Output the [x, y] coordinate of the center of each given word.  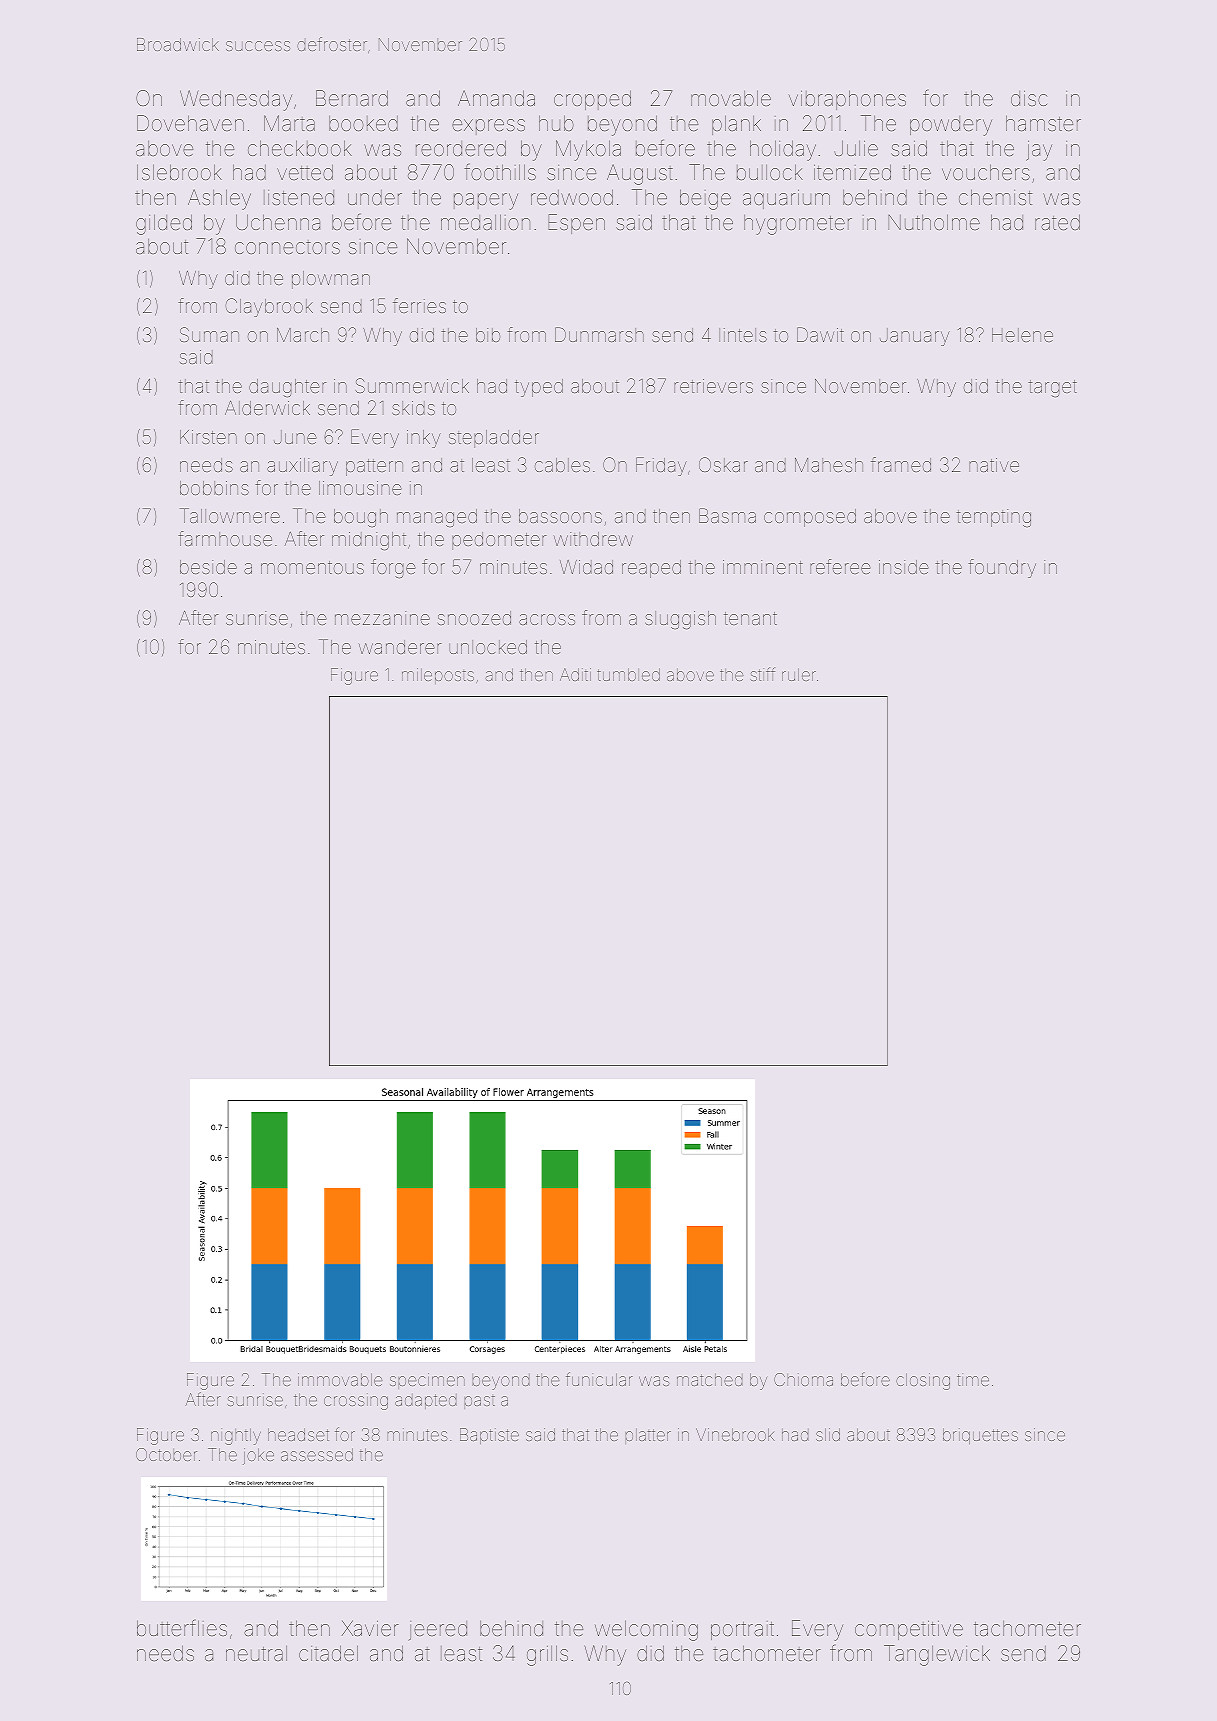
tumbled [628, 674]
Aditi [575, 674]
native [994, 465]
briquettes [980, 1436]
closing [923, 1381]
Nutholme [934, 222]
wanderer [400, 647]
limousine [360, 488]
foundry [1002, 568]
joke [258, 1456]
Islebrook [179, 172]
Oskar [723, 464]
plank [736, 125]
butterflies [182, 1627]
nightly [236, 1436]
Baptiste [489, 1436]
